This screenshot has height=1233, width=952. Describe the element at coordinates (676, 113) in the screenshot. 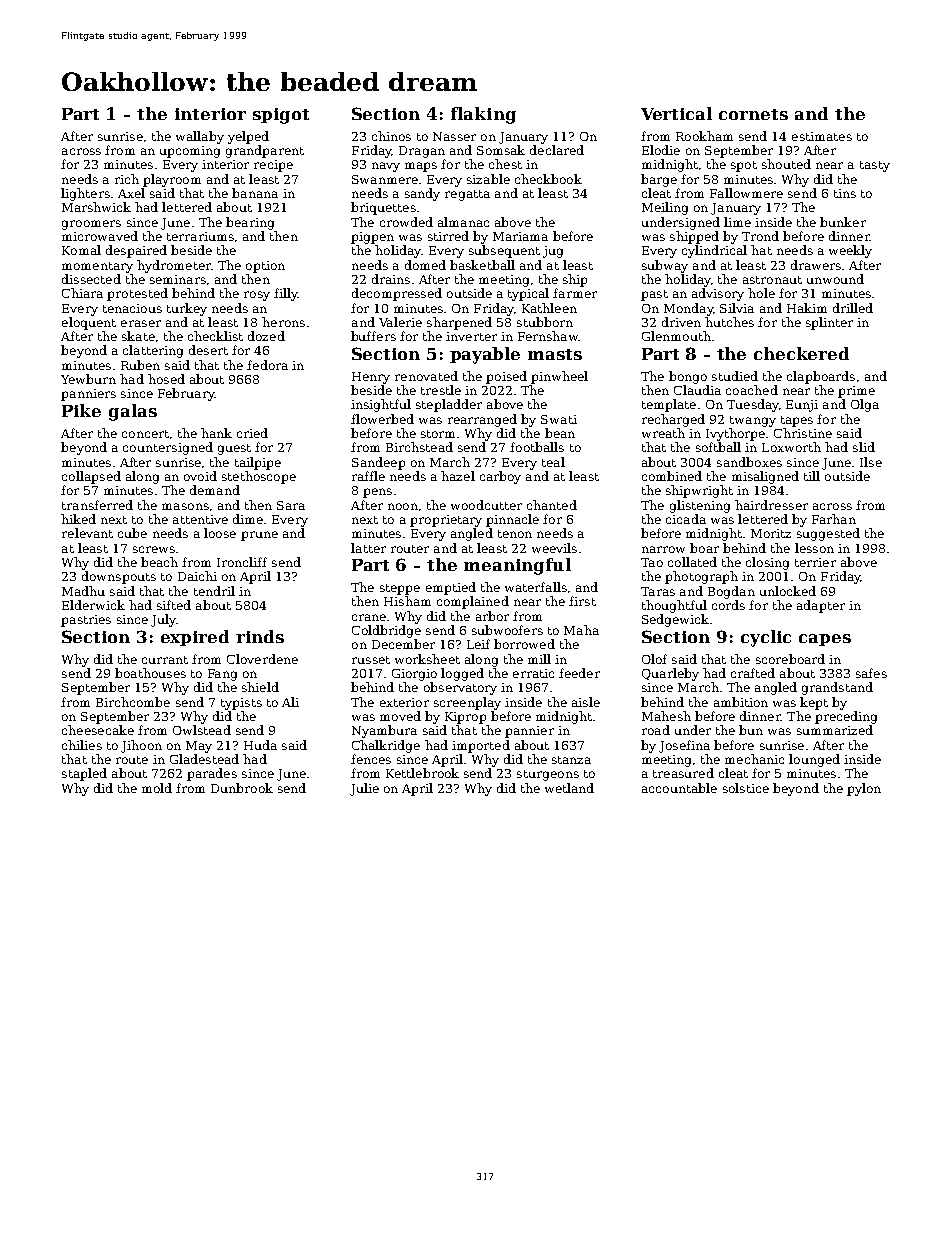

I see `Vertical` at that location.
